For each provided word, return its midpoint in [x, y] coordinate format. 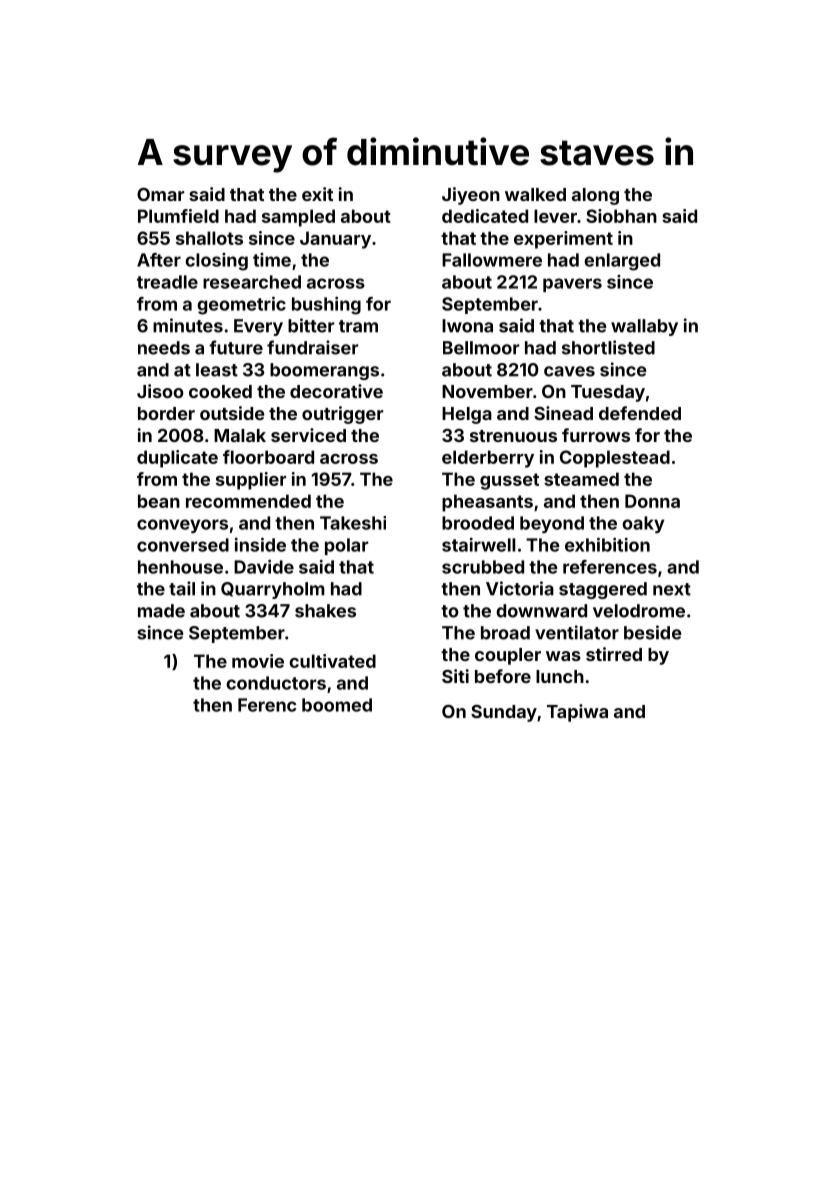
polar [346, 546]
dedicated [485, 216]
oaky [643, 524]
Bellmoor [481, 348]
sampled [298, 218]
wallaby [644, 327]
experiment [563, 240]
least [217, 370]
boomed [337, 705]
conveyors [182, 526]
